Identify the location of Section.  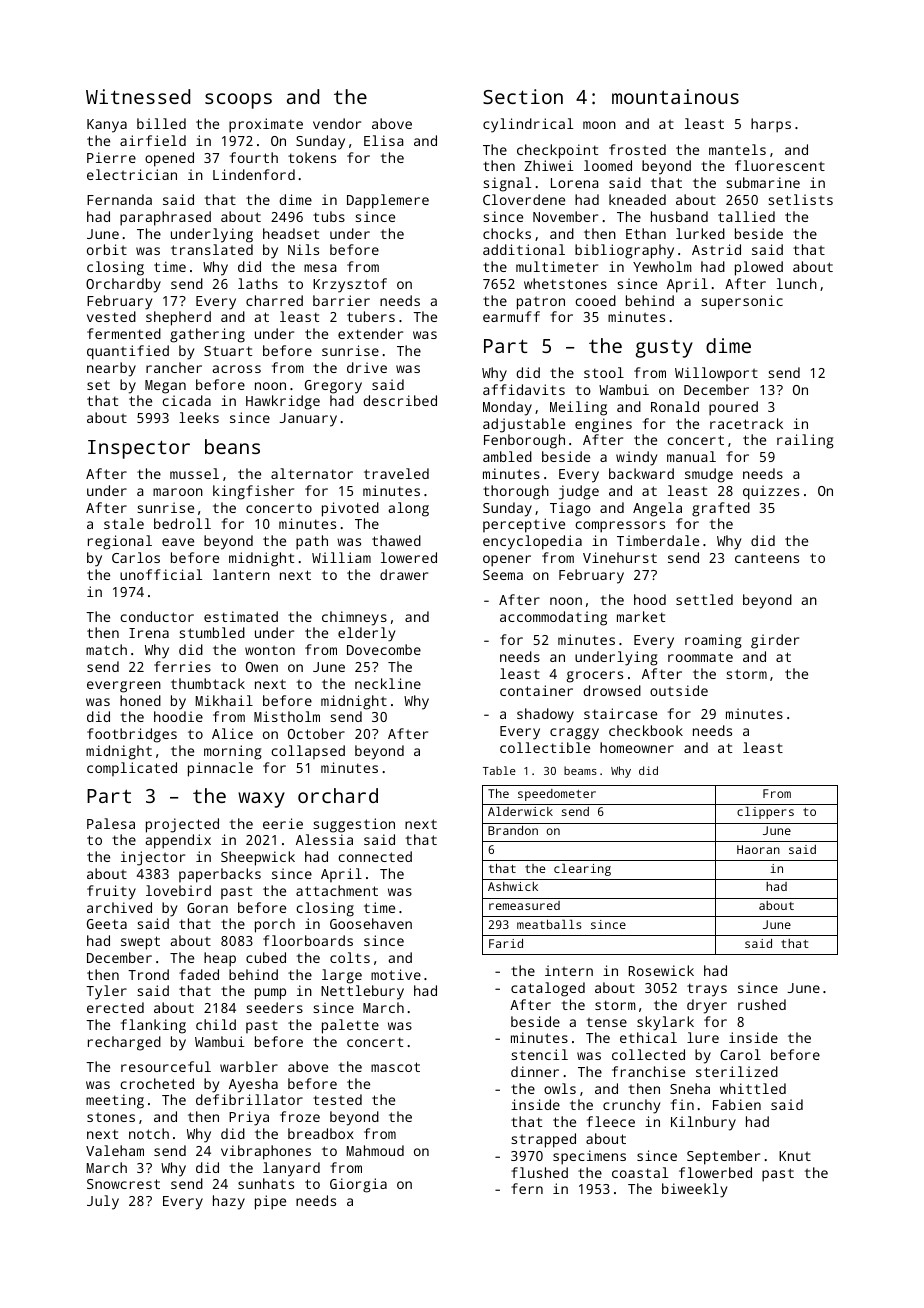
(523, 96).
